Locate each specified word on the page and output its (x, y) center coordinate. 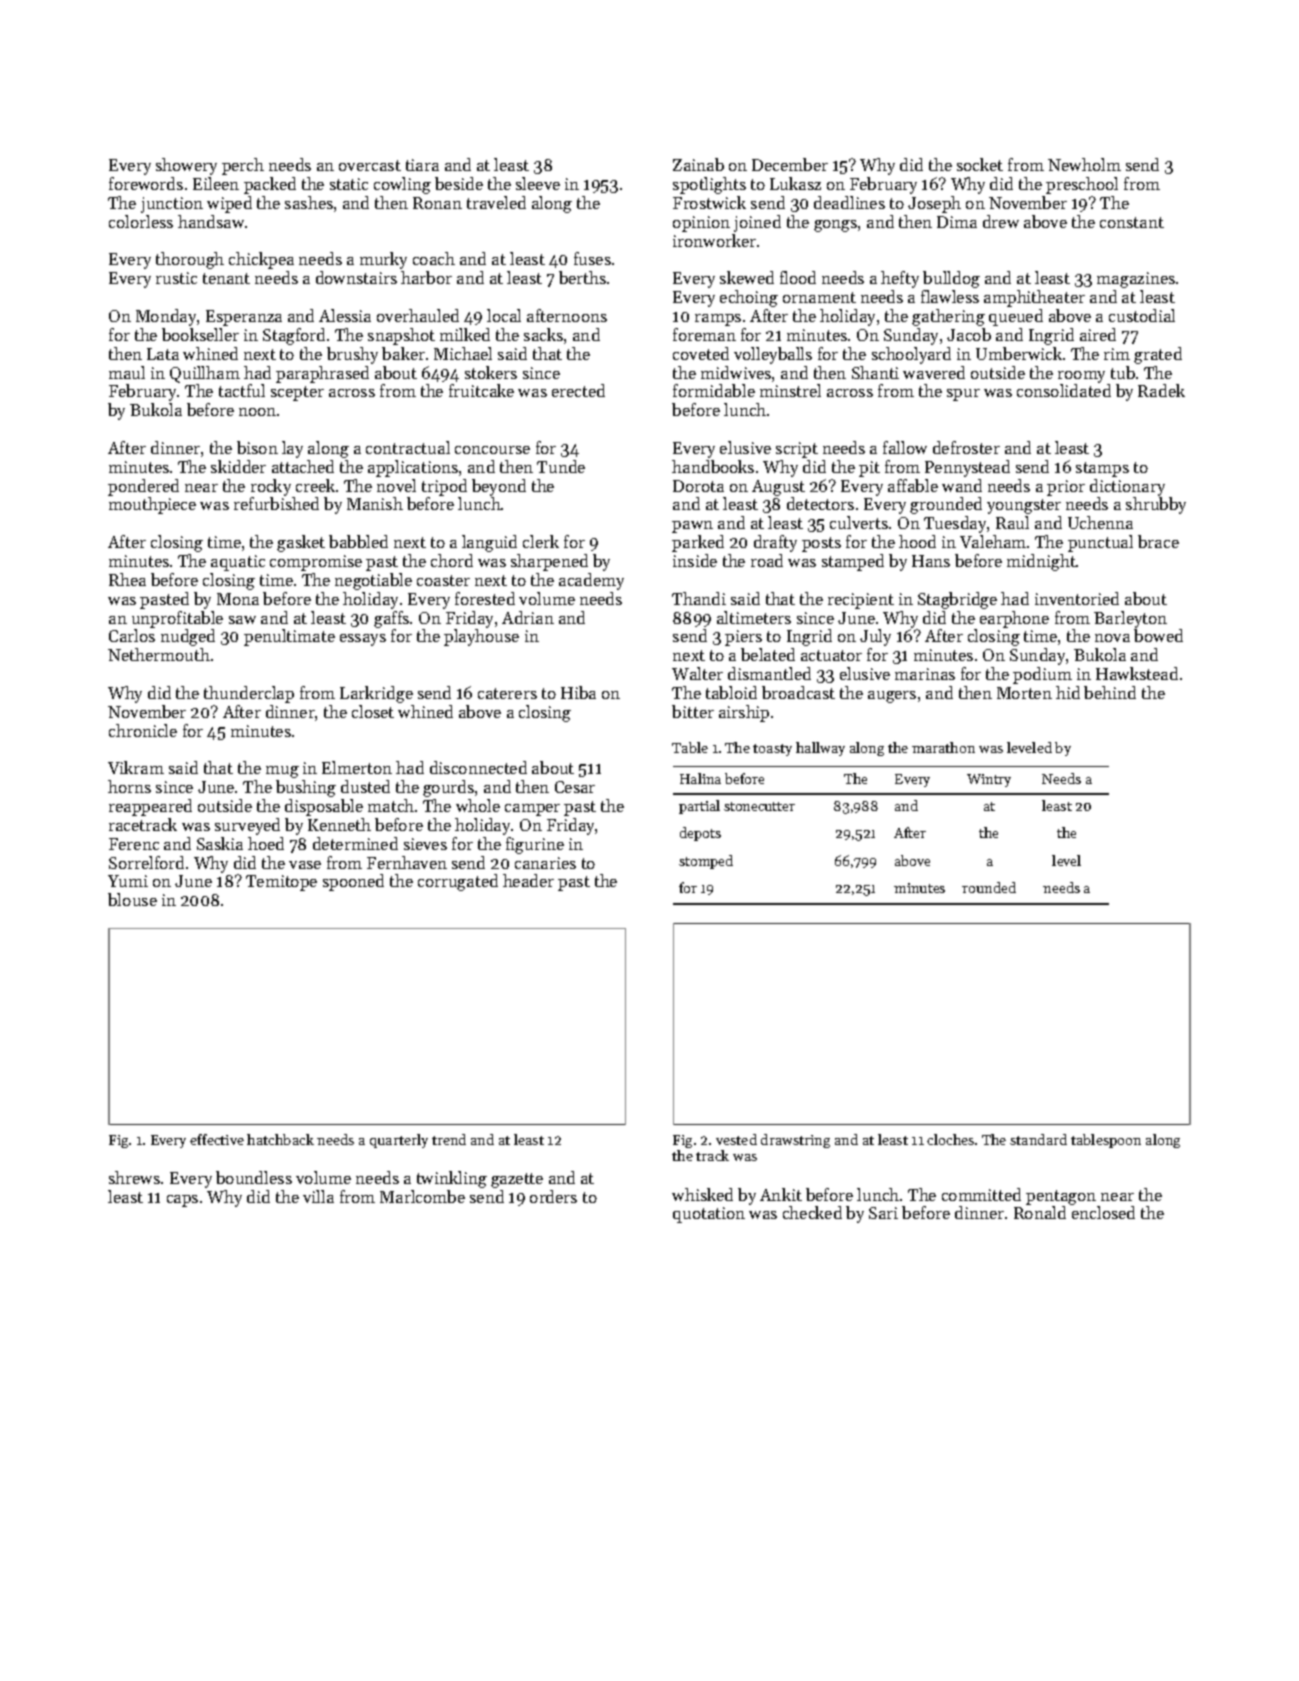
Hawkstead (1137, 673)
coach (434, 258)
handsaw (211, 221)
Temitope (281, 883)
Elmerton (357, 767)
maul (127, 372)
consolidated (1064, 390)
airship (744, 713)
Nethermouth (159, 654)
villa (318, 1196)
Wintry (989, 780)
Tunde (561, 466)
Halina (700, 778)
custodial (1142, 315)
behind (1110, 692)
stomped (706, 862)
